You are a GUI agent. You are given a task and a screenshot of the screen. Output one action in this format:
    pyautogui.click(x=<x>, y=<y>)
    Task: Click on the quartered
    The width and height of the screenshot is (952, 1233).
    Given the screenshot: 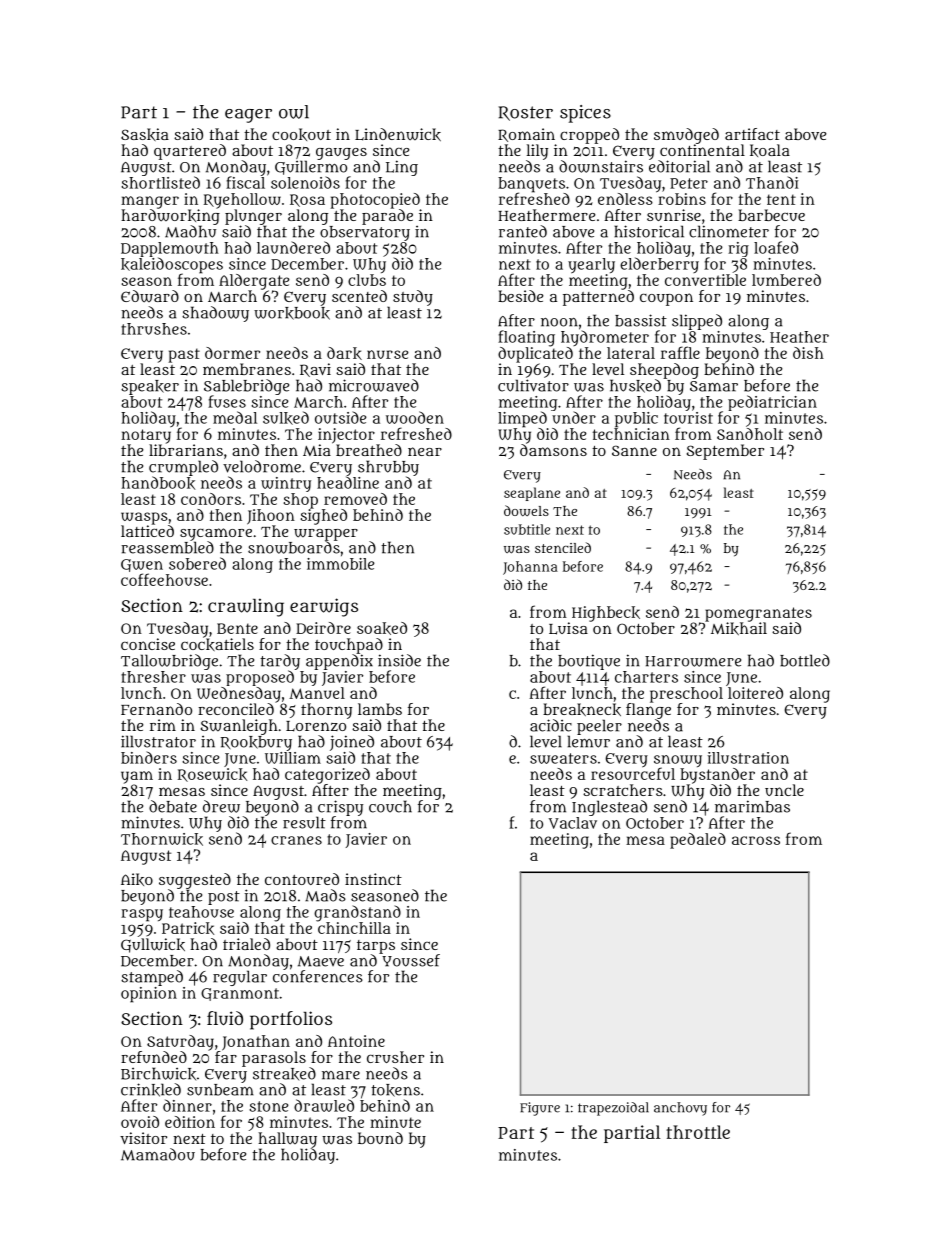 What is the action you would take?
    pyautogui.click(x=190, y=152)
